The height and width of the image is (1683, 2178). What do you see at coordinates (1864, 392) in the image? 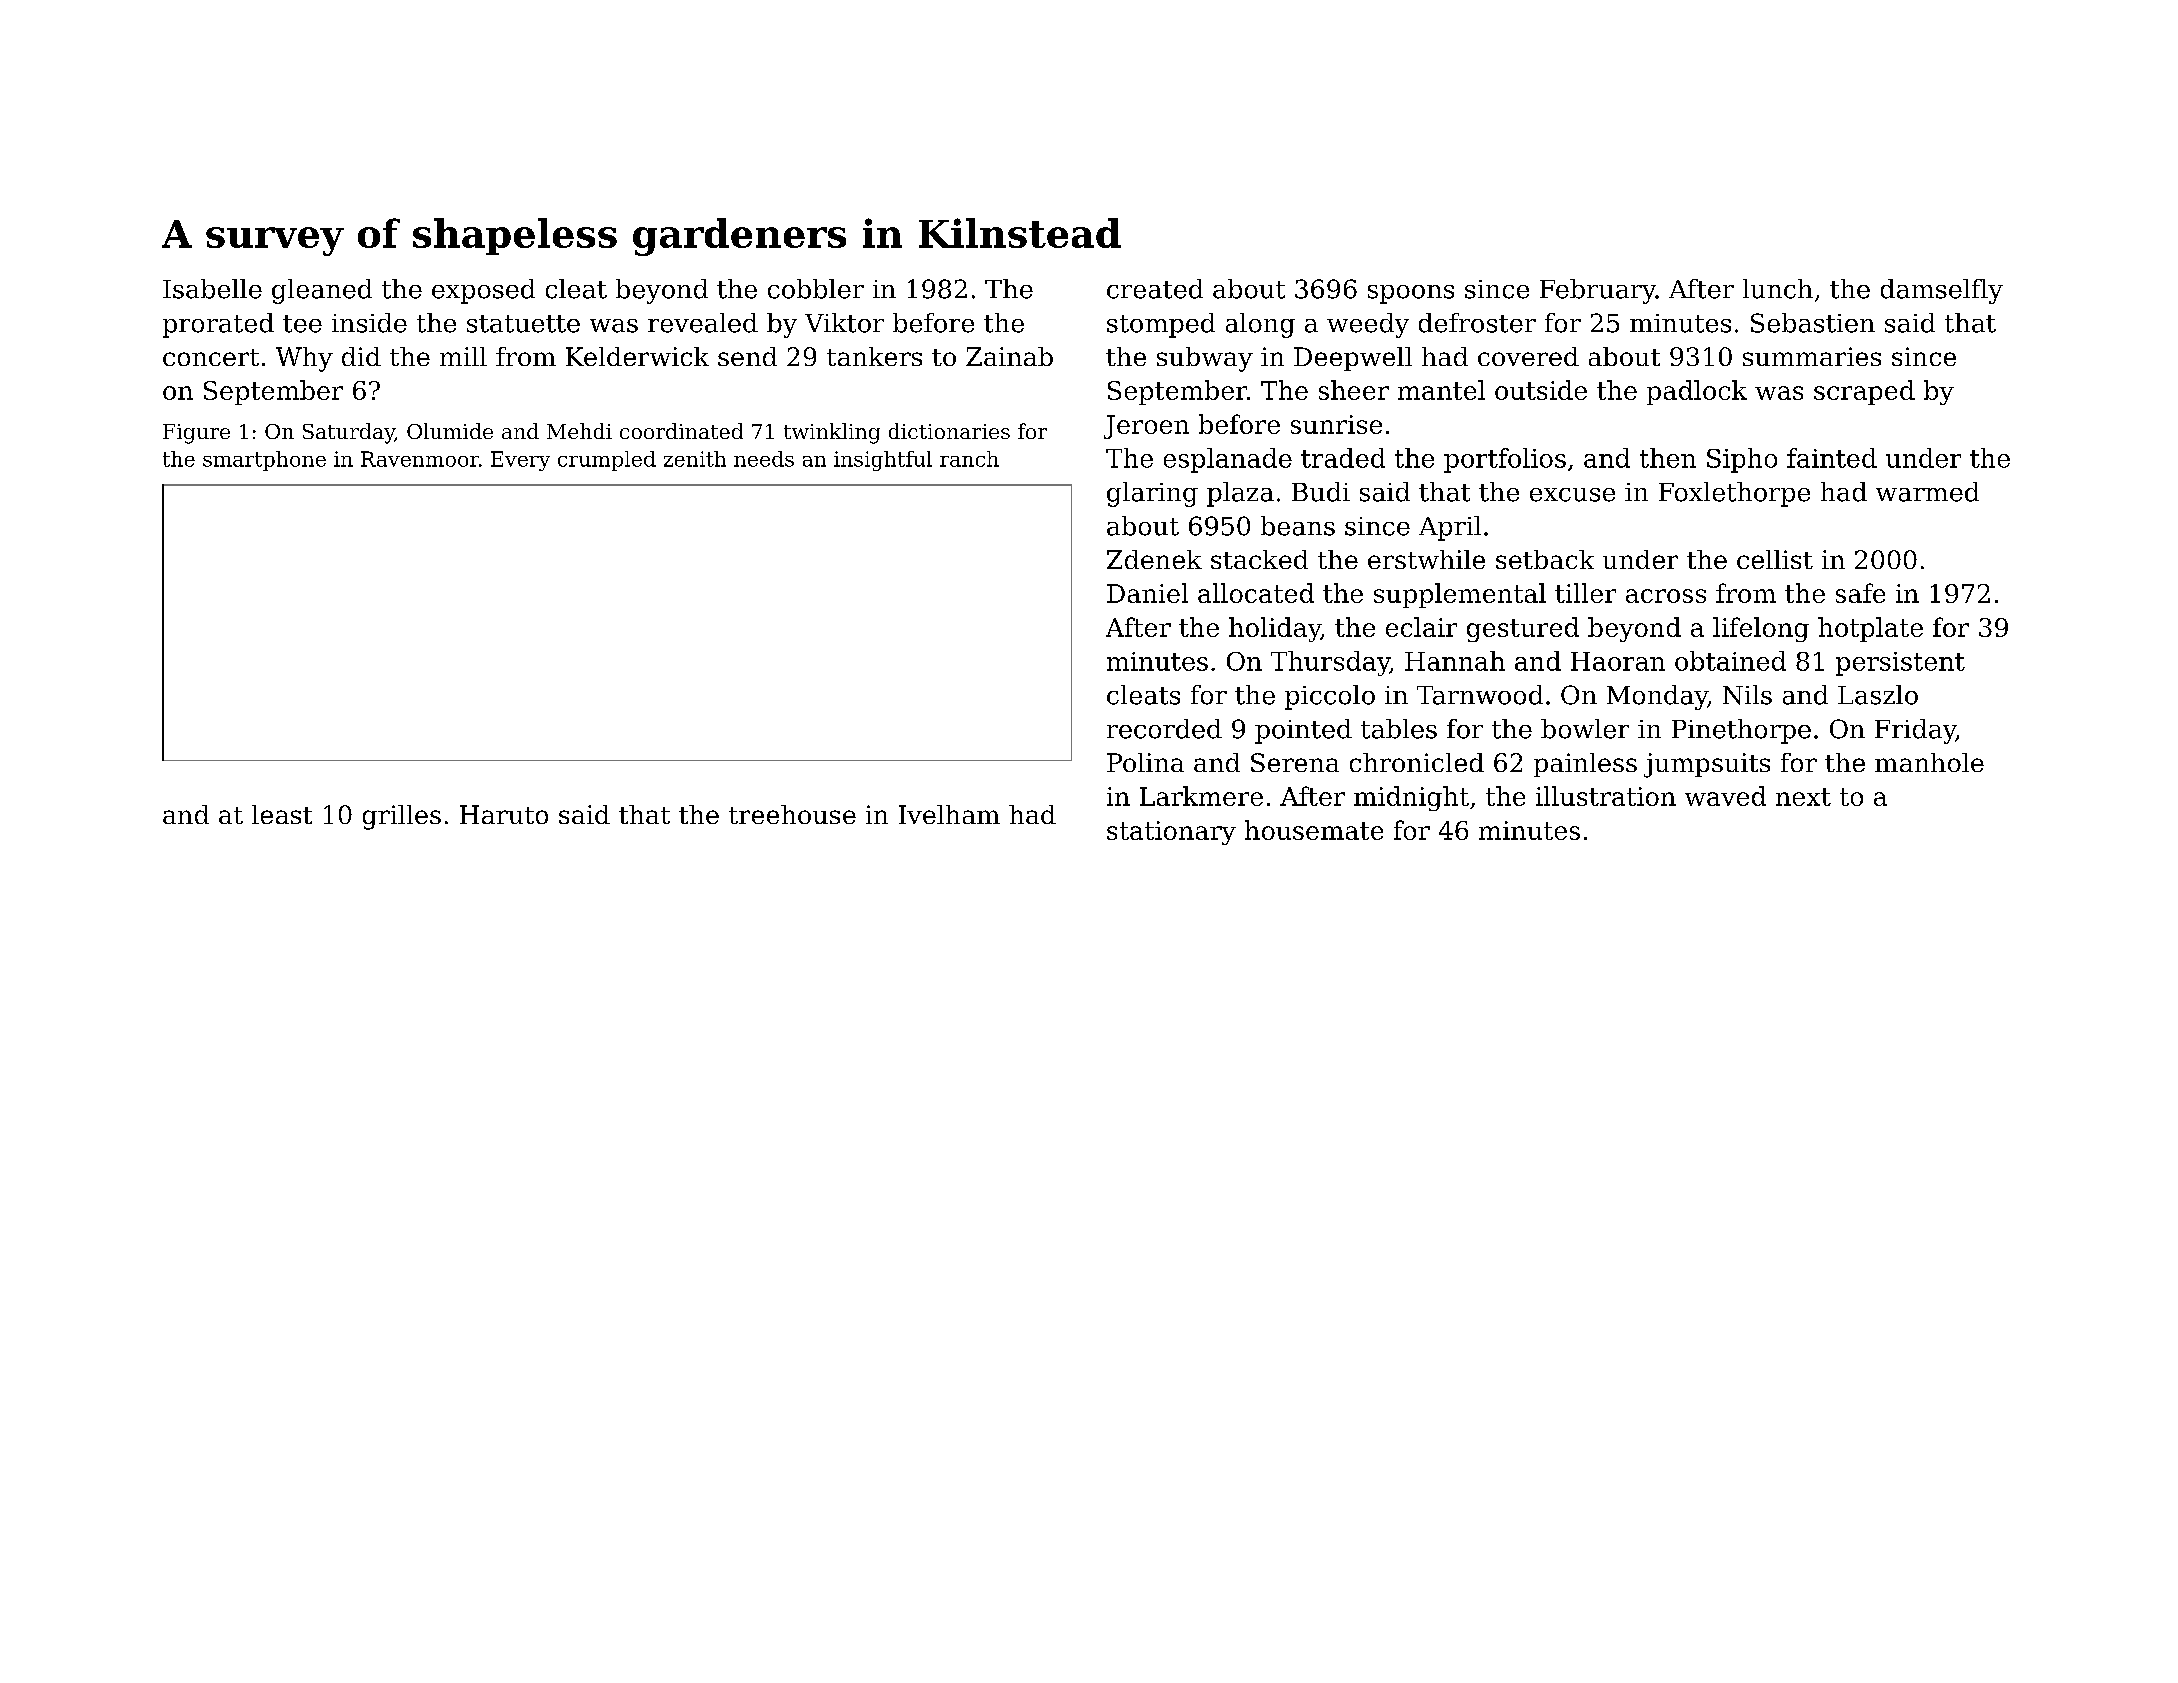
I see `scraped` at bounding box center [1864, 392].
